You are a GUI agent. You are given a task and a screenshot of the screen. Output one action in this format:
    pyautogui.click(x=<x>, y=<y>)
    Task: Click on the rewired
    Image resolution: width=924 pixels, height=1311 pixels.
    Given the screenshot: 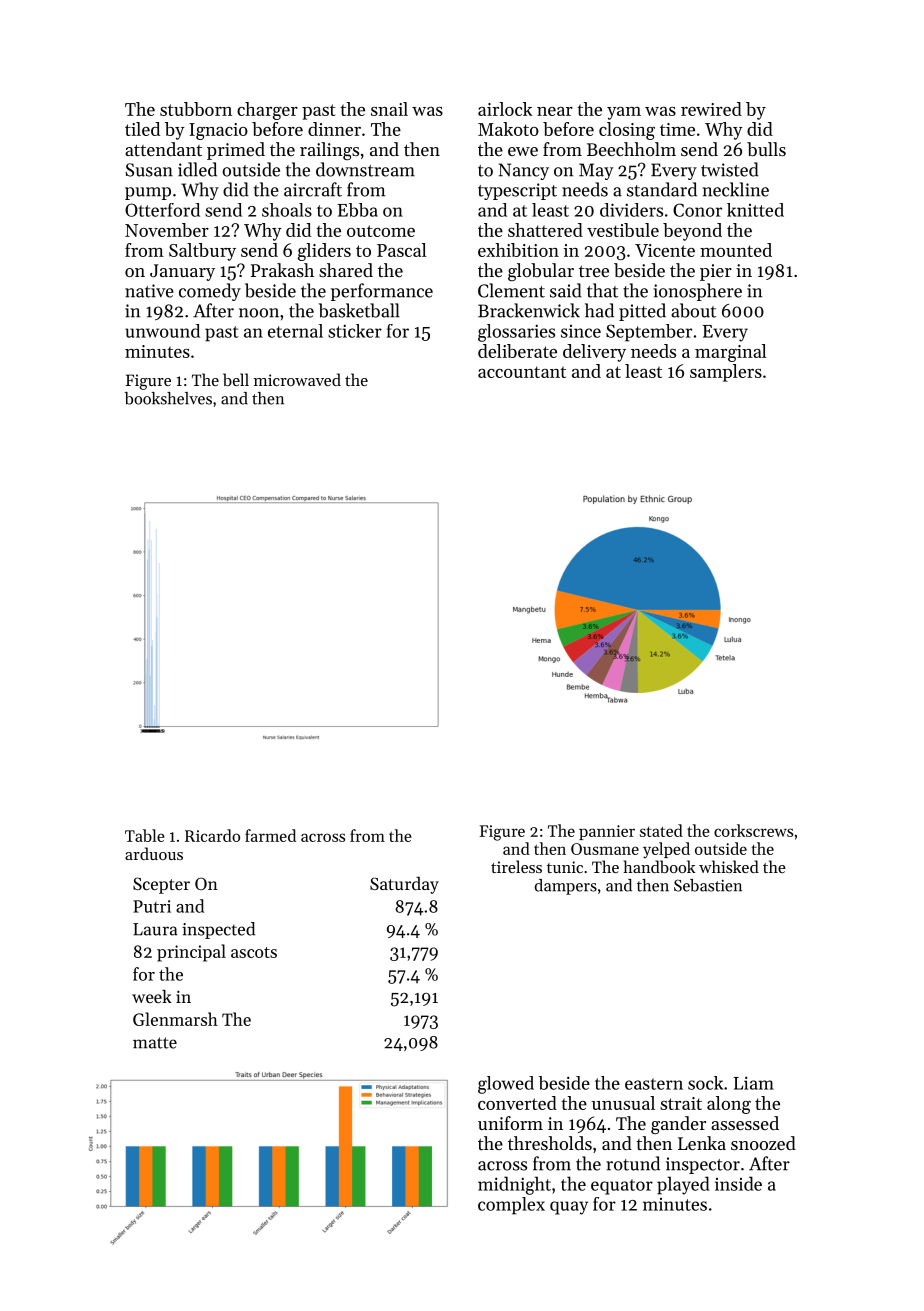 What is the action you would take?
    pyautogui.click(x=711, y=109)
